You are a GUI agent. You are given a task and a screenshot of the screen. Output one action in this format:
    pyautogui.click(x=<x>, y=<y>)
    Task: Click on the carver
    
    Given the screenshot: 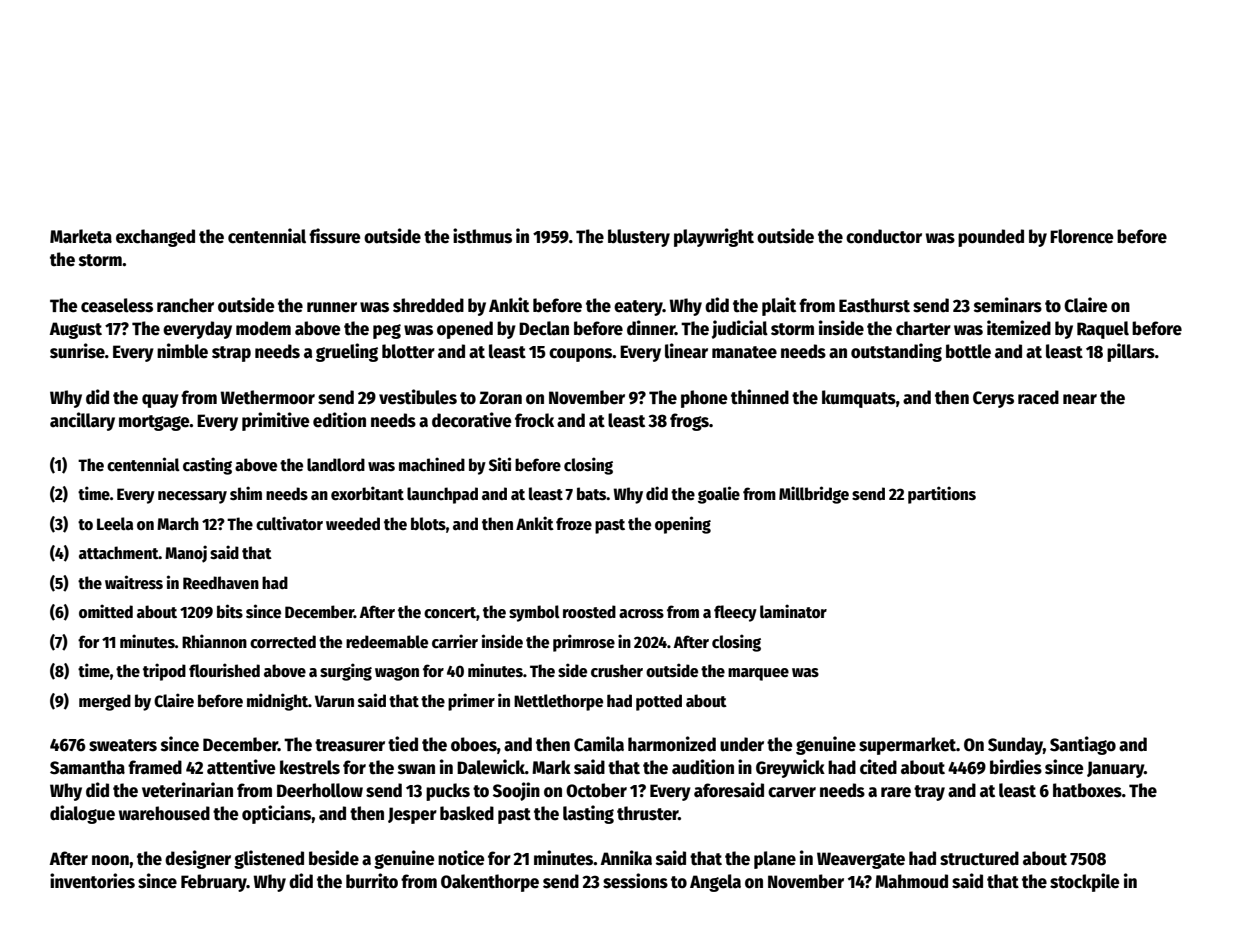 What is the action you would take?
    pyautogui.click(x=792, y=792)
